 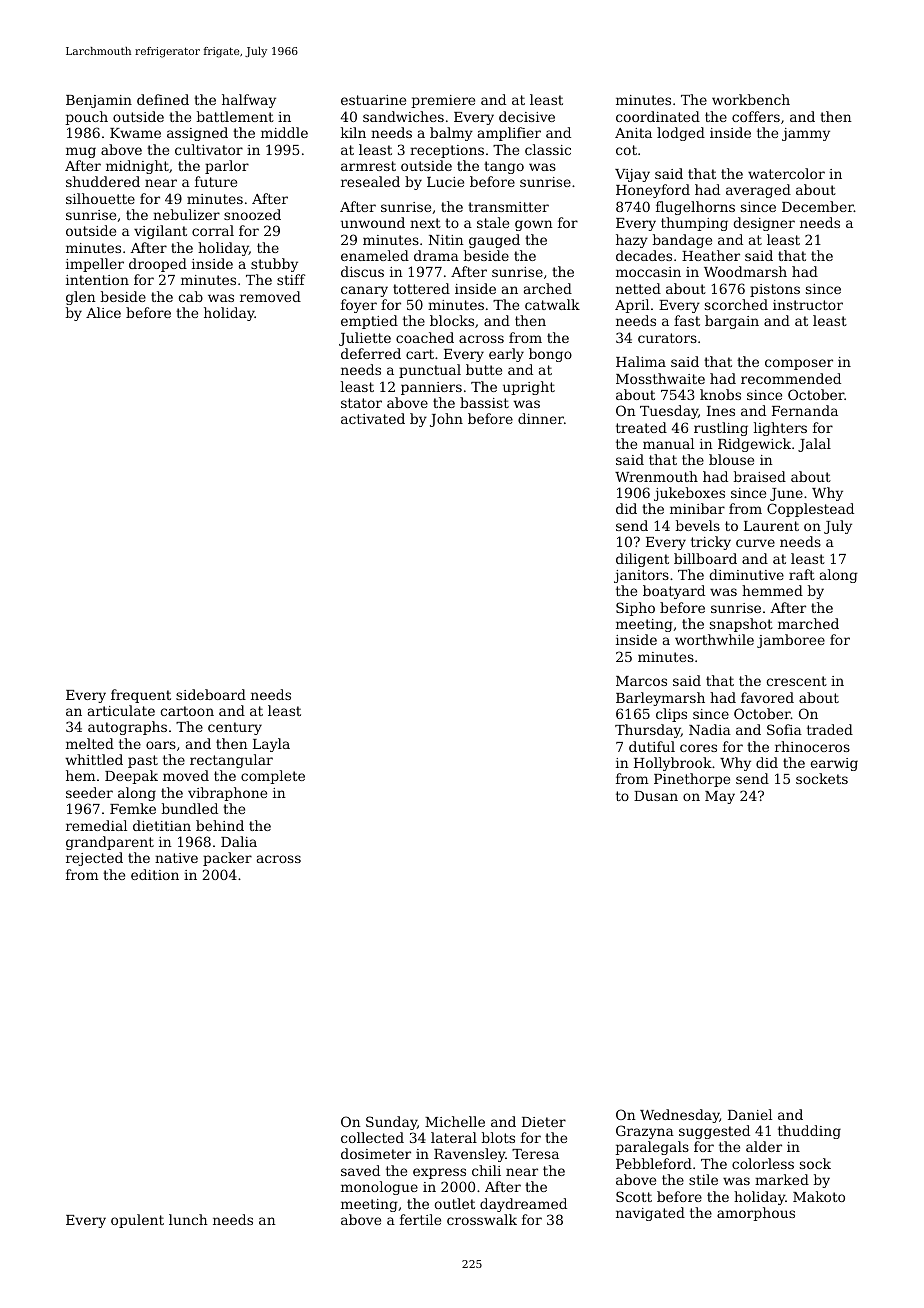 I want to click on jammy, so click(x=806, y=134).
